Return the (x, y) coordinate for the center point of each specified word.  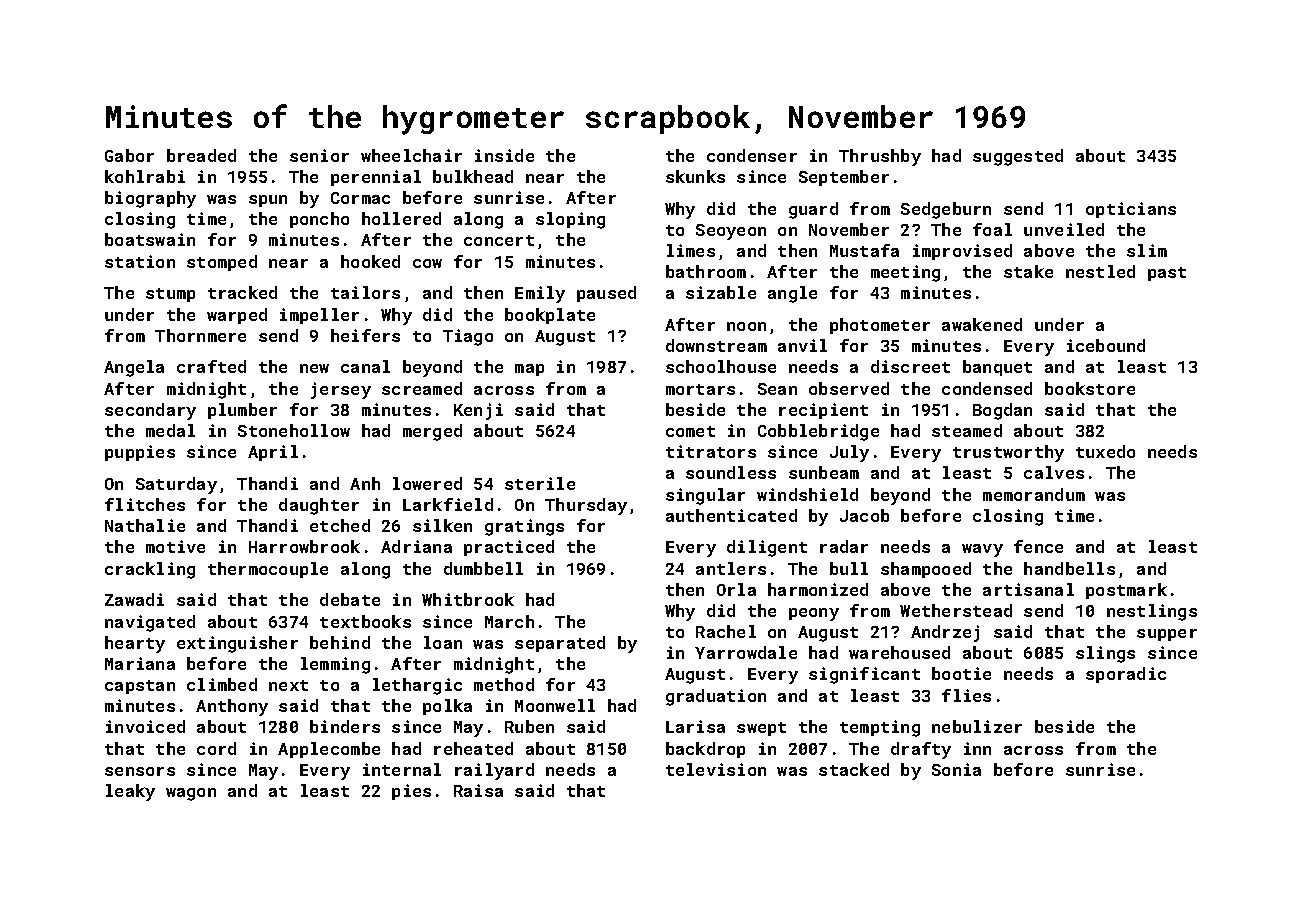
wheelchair (411, 155)
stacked (854, 769)
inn (977, 748)
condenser (752, 155)
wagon (191, 794)
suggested (1018, 157)
